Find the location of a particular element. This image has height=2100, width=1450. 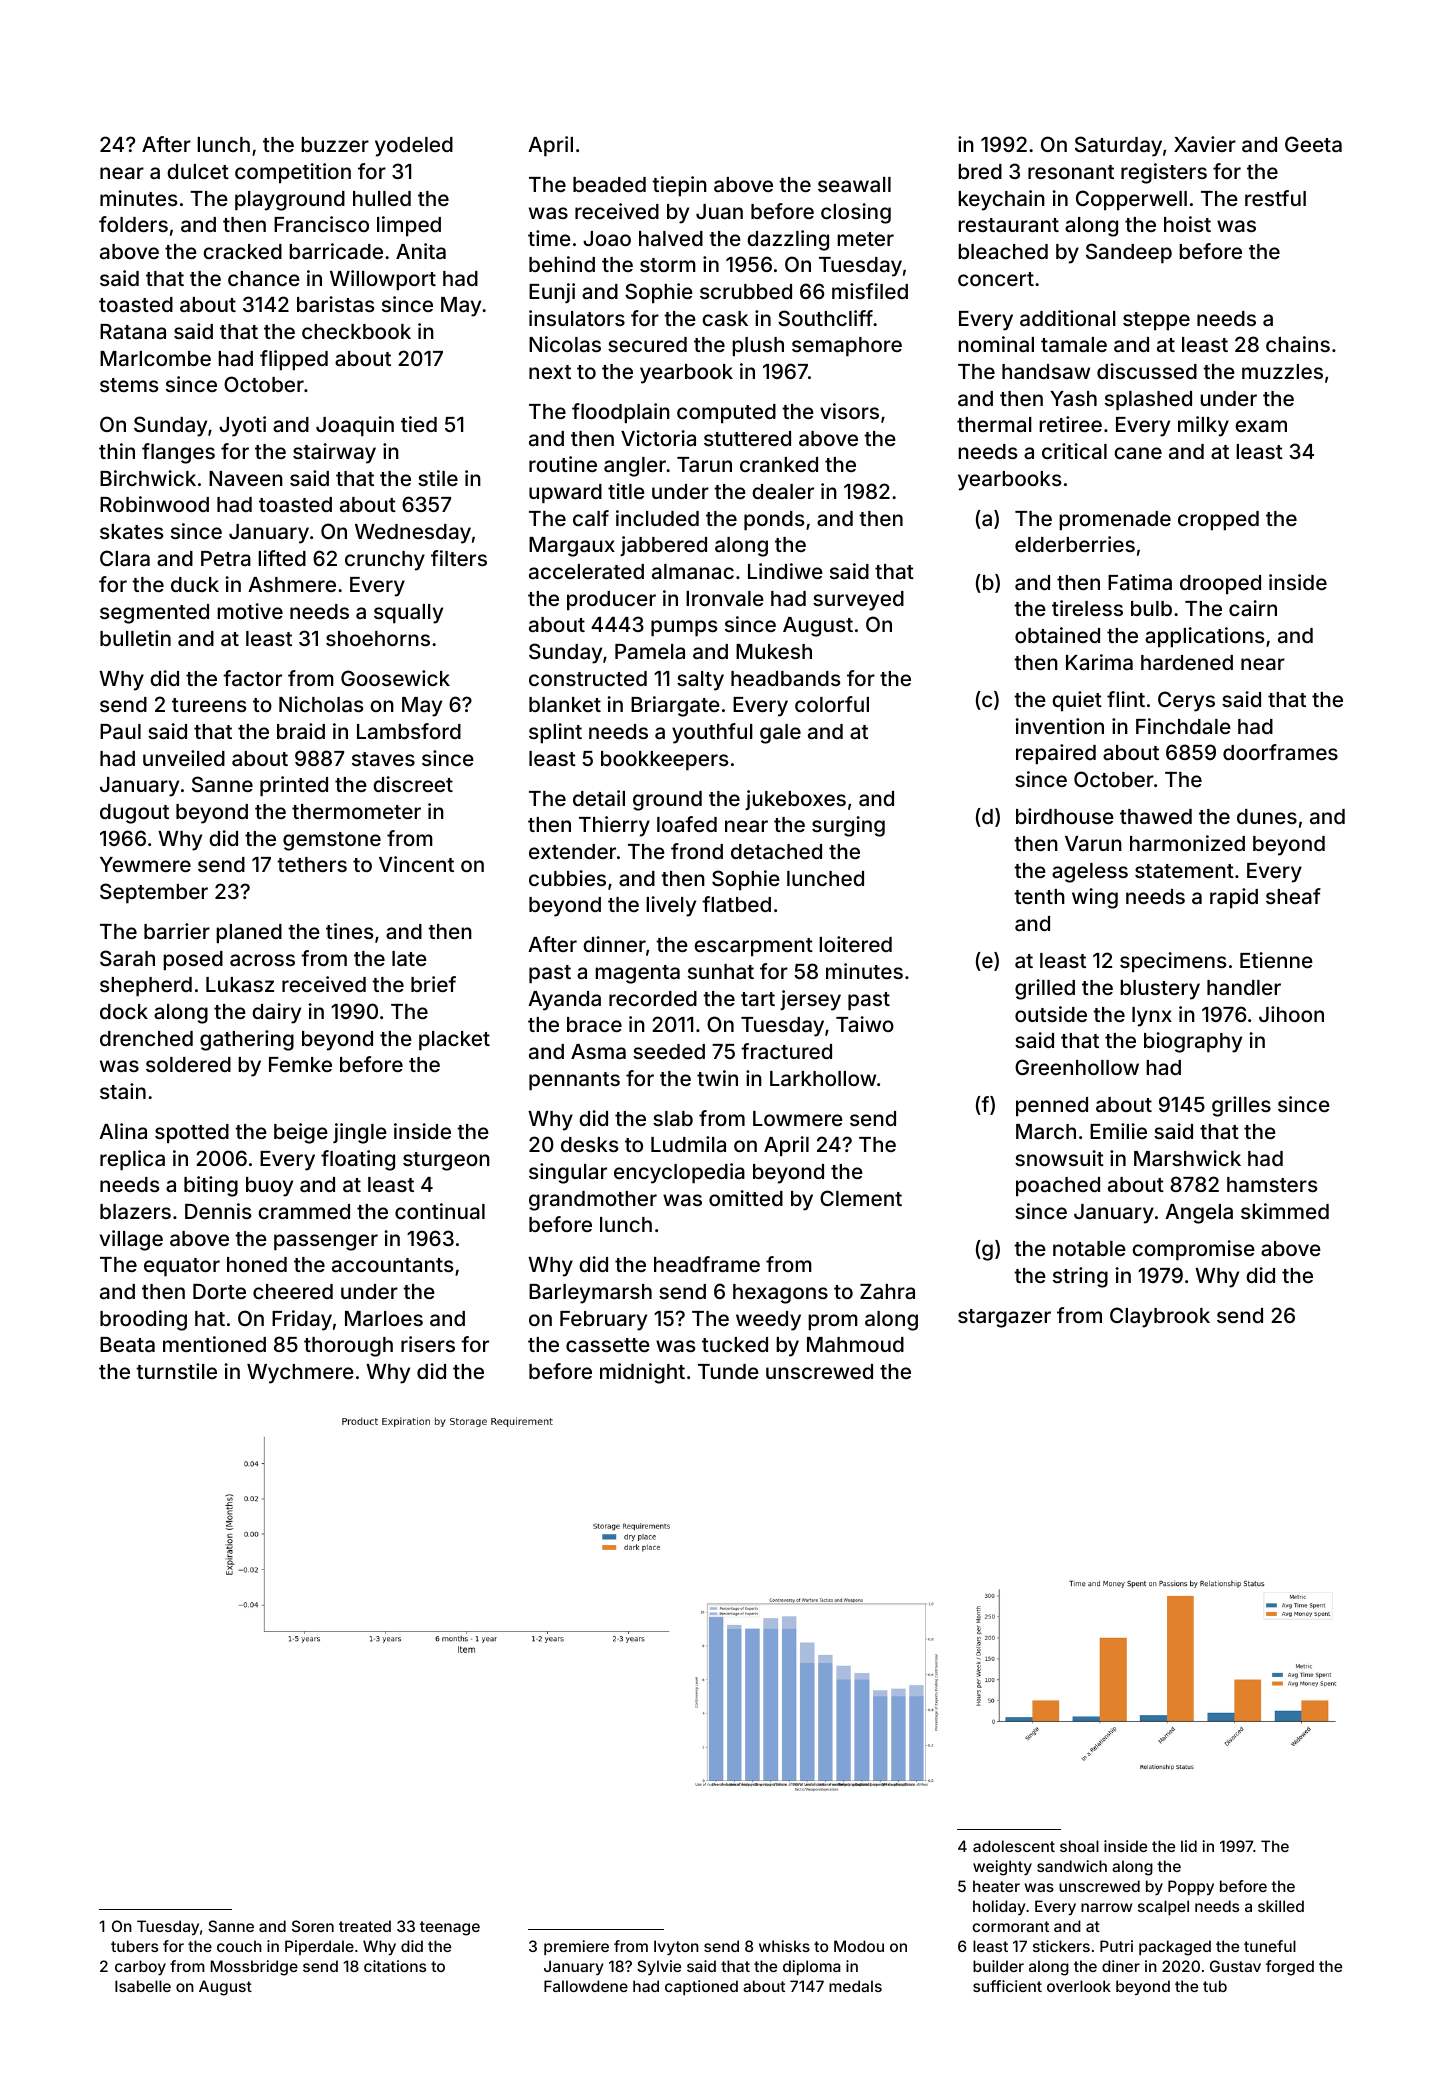

visors is located at coordinates (849, 411).
